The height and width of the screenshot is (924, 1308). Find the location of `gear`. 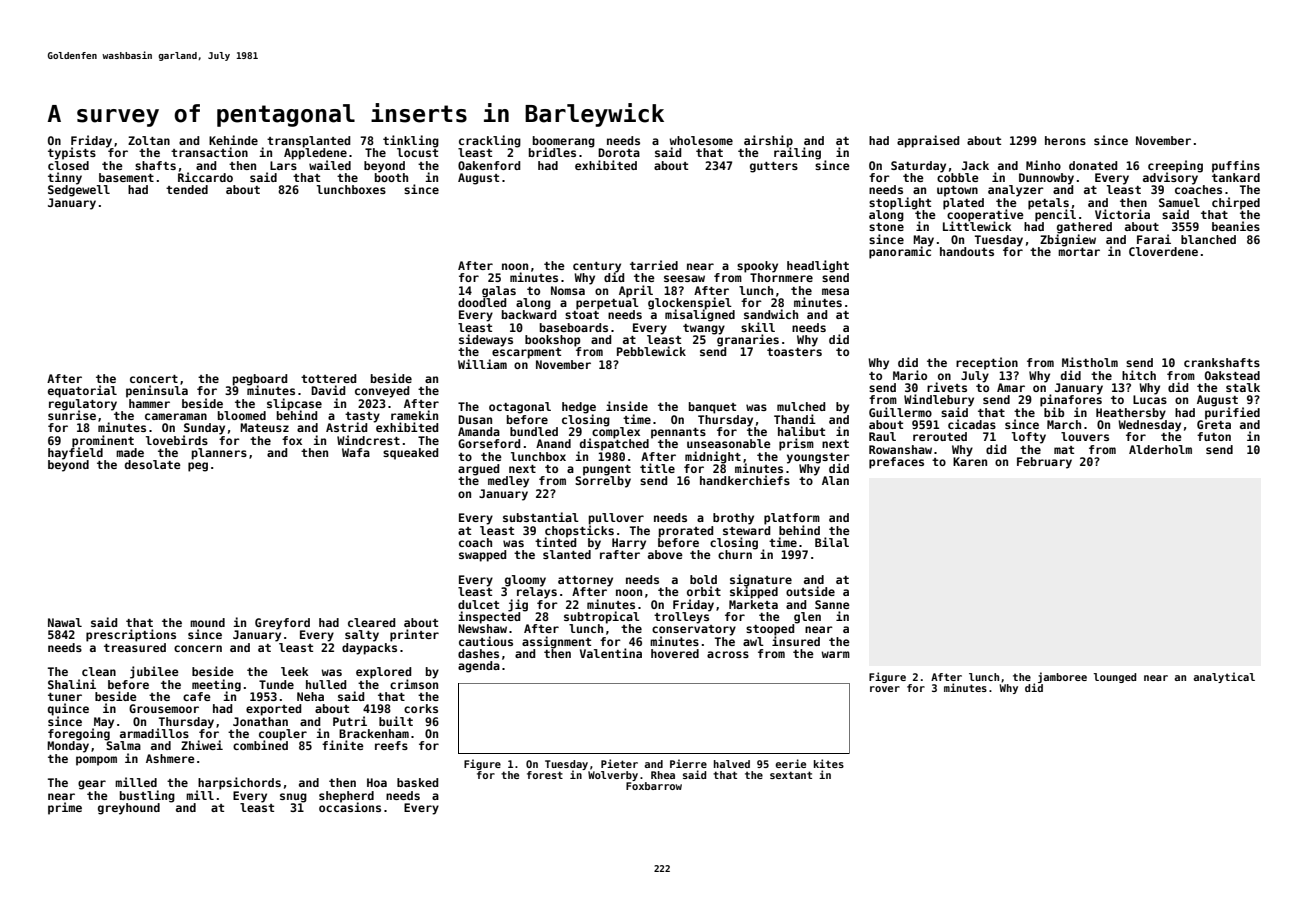

gear is located at coordinates (92, 785).
